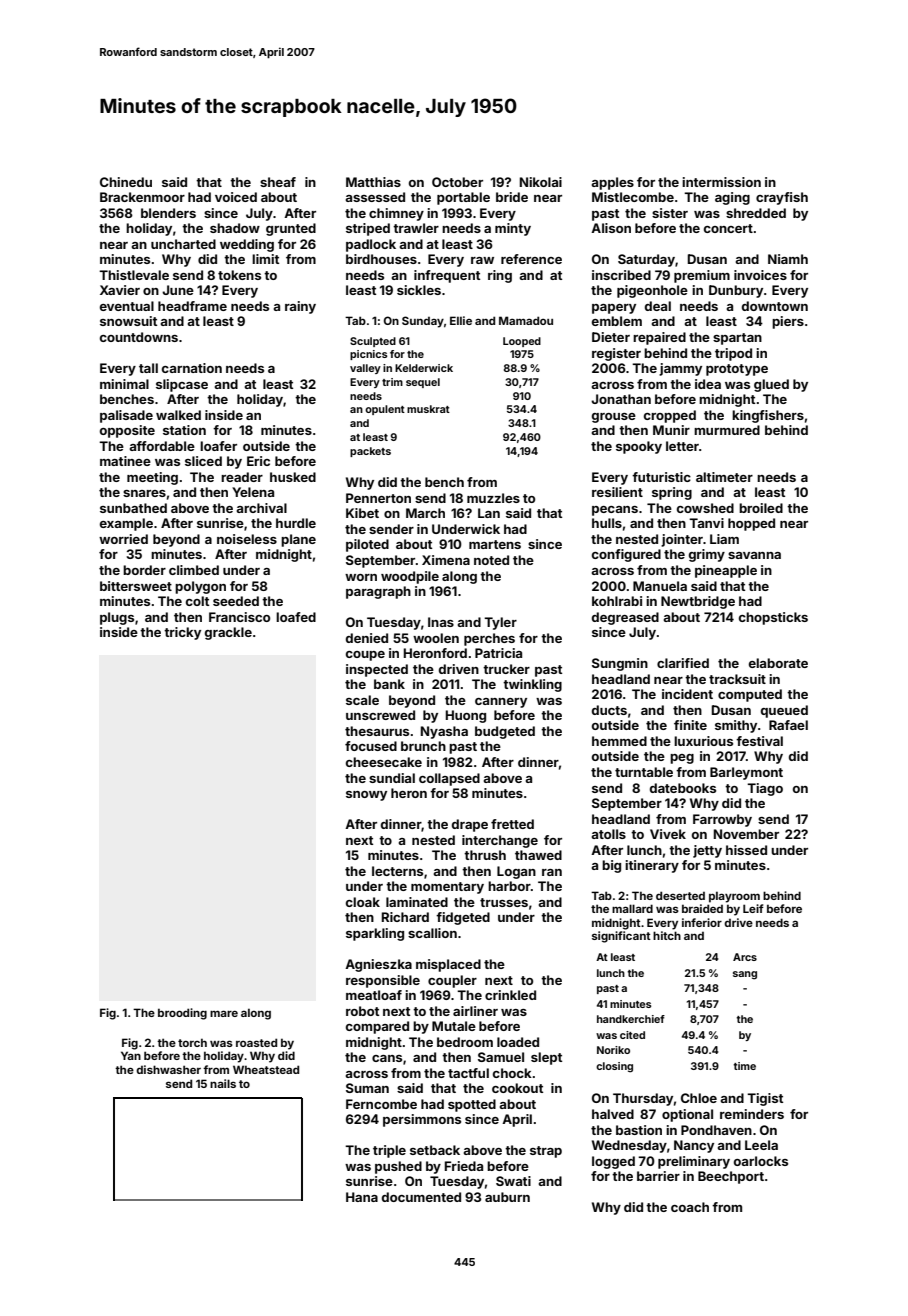 Image resolution: width=908 pixels, height=1316 pixels. I want to click on fretted, so click(512, 824).
